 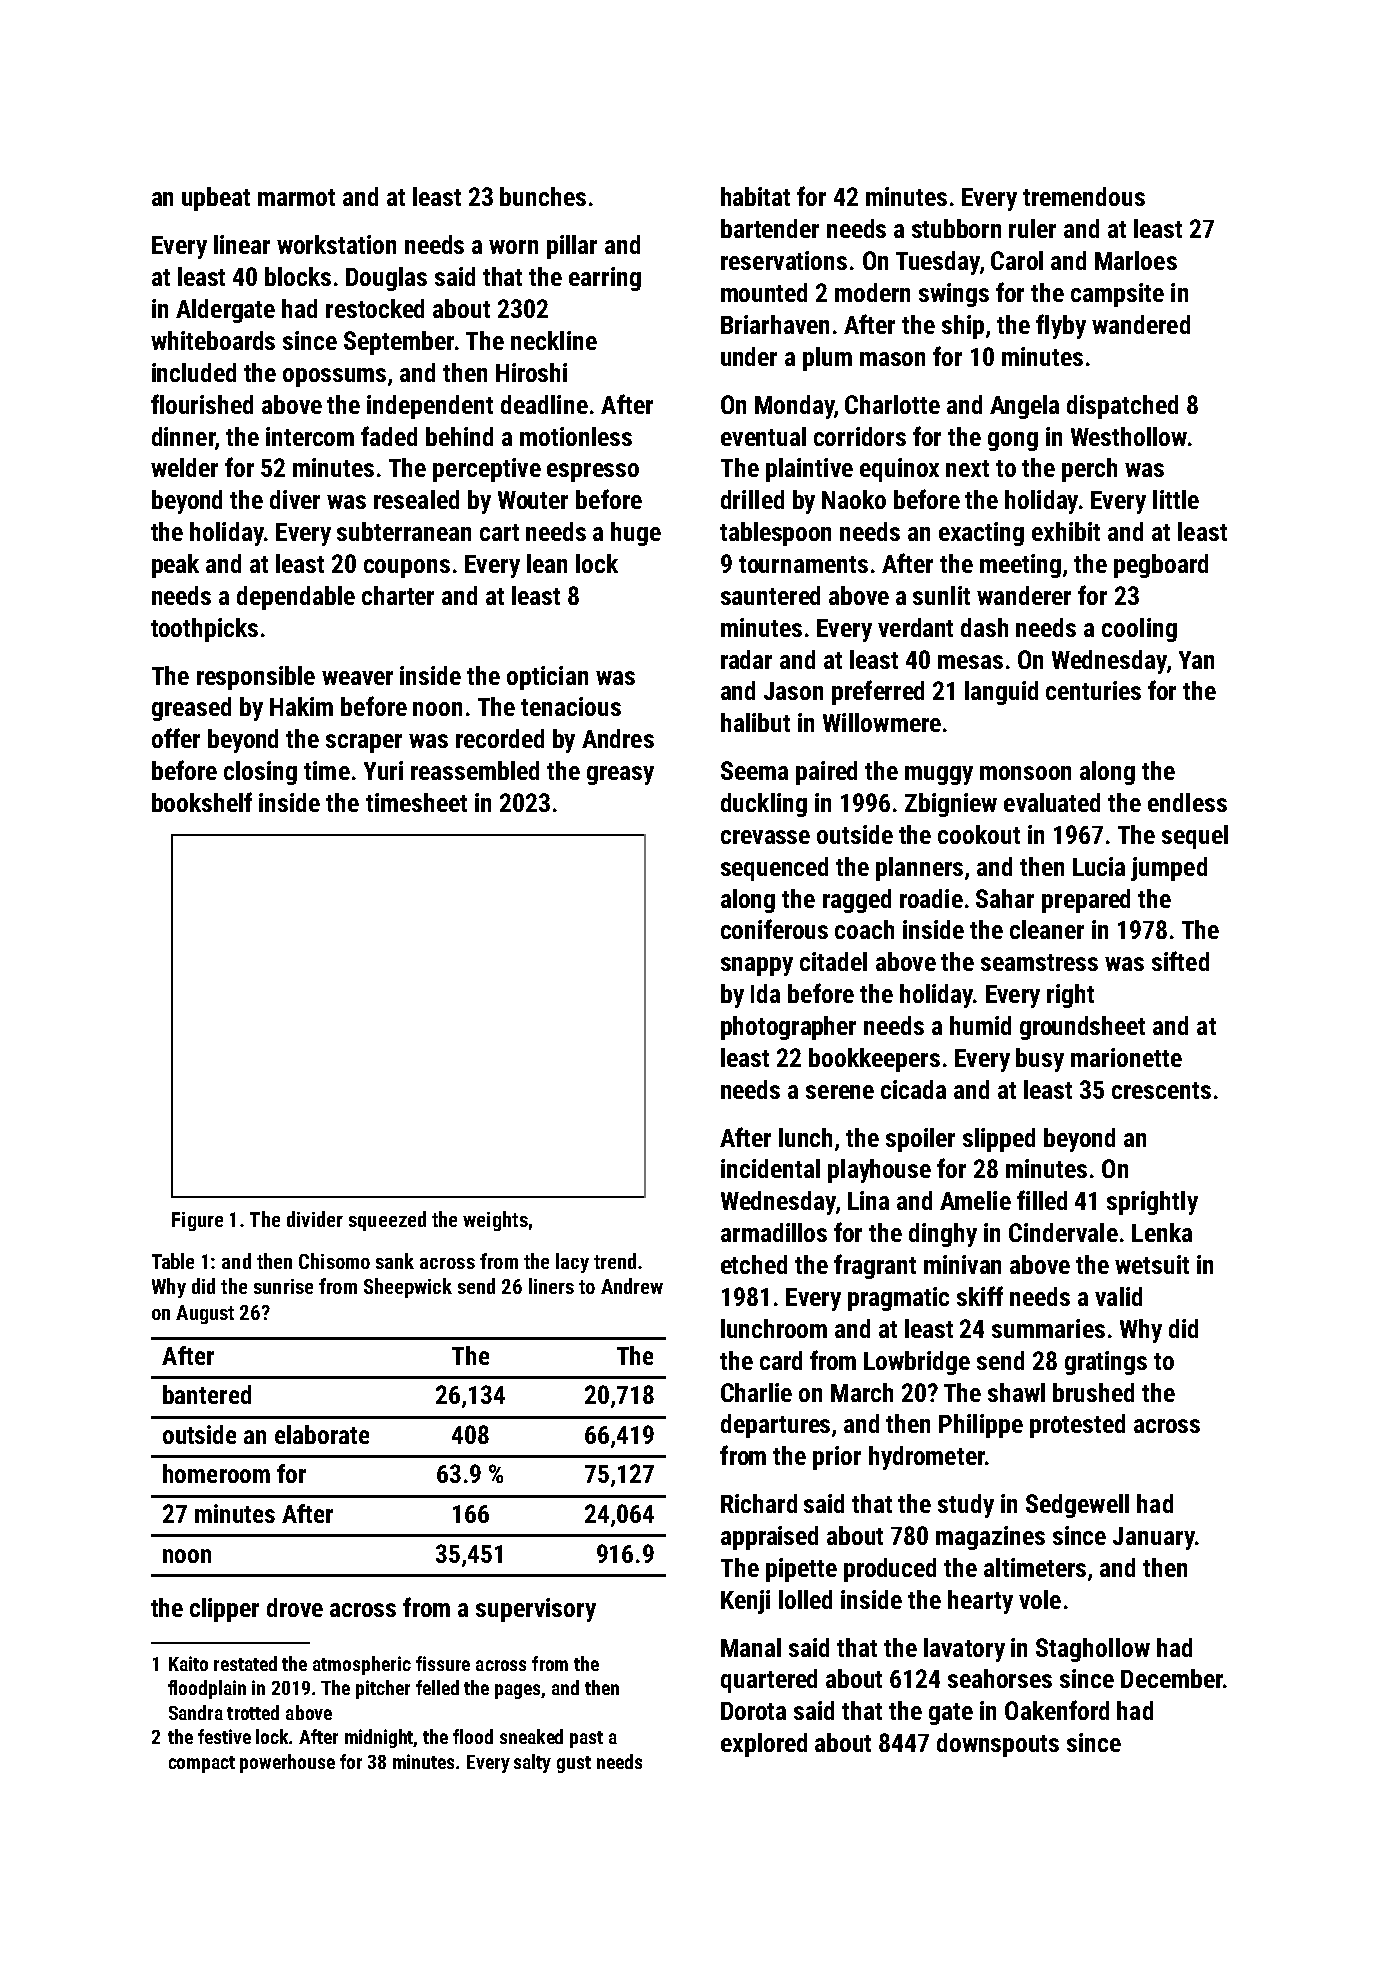 I want to click on habitat, so click(x=755, y=196).
